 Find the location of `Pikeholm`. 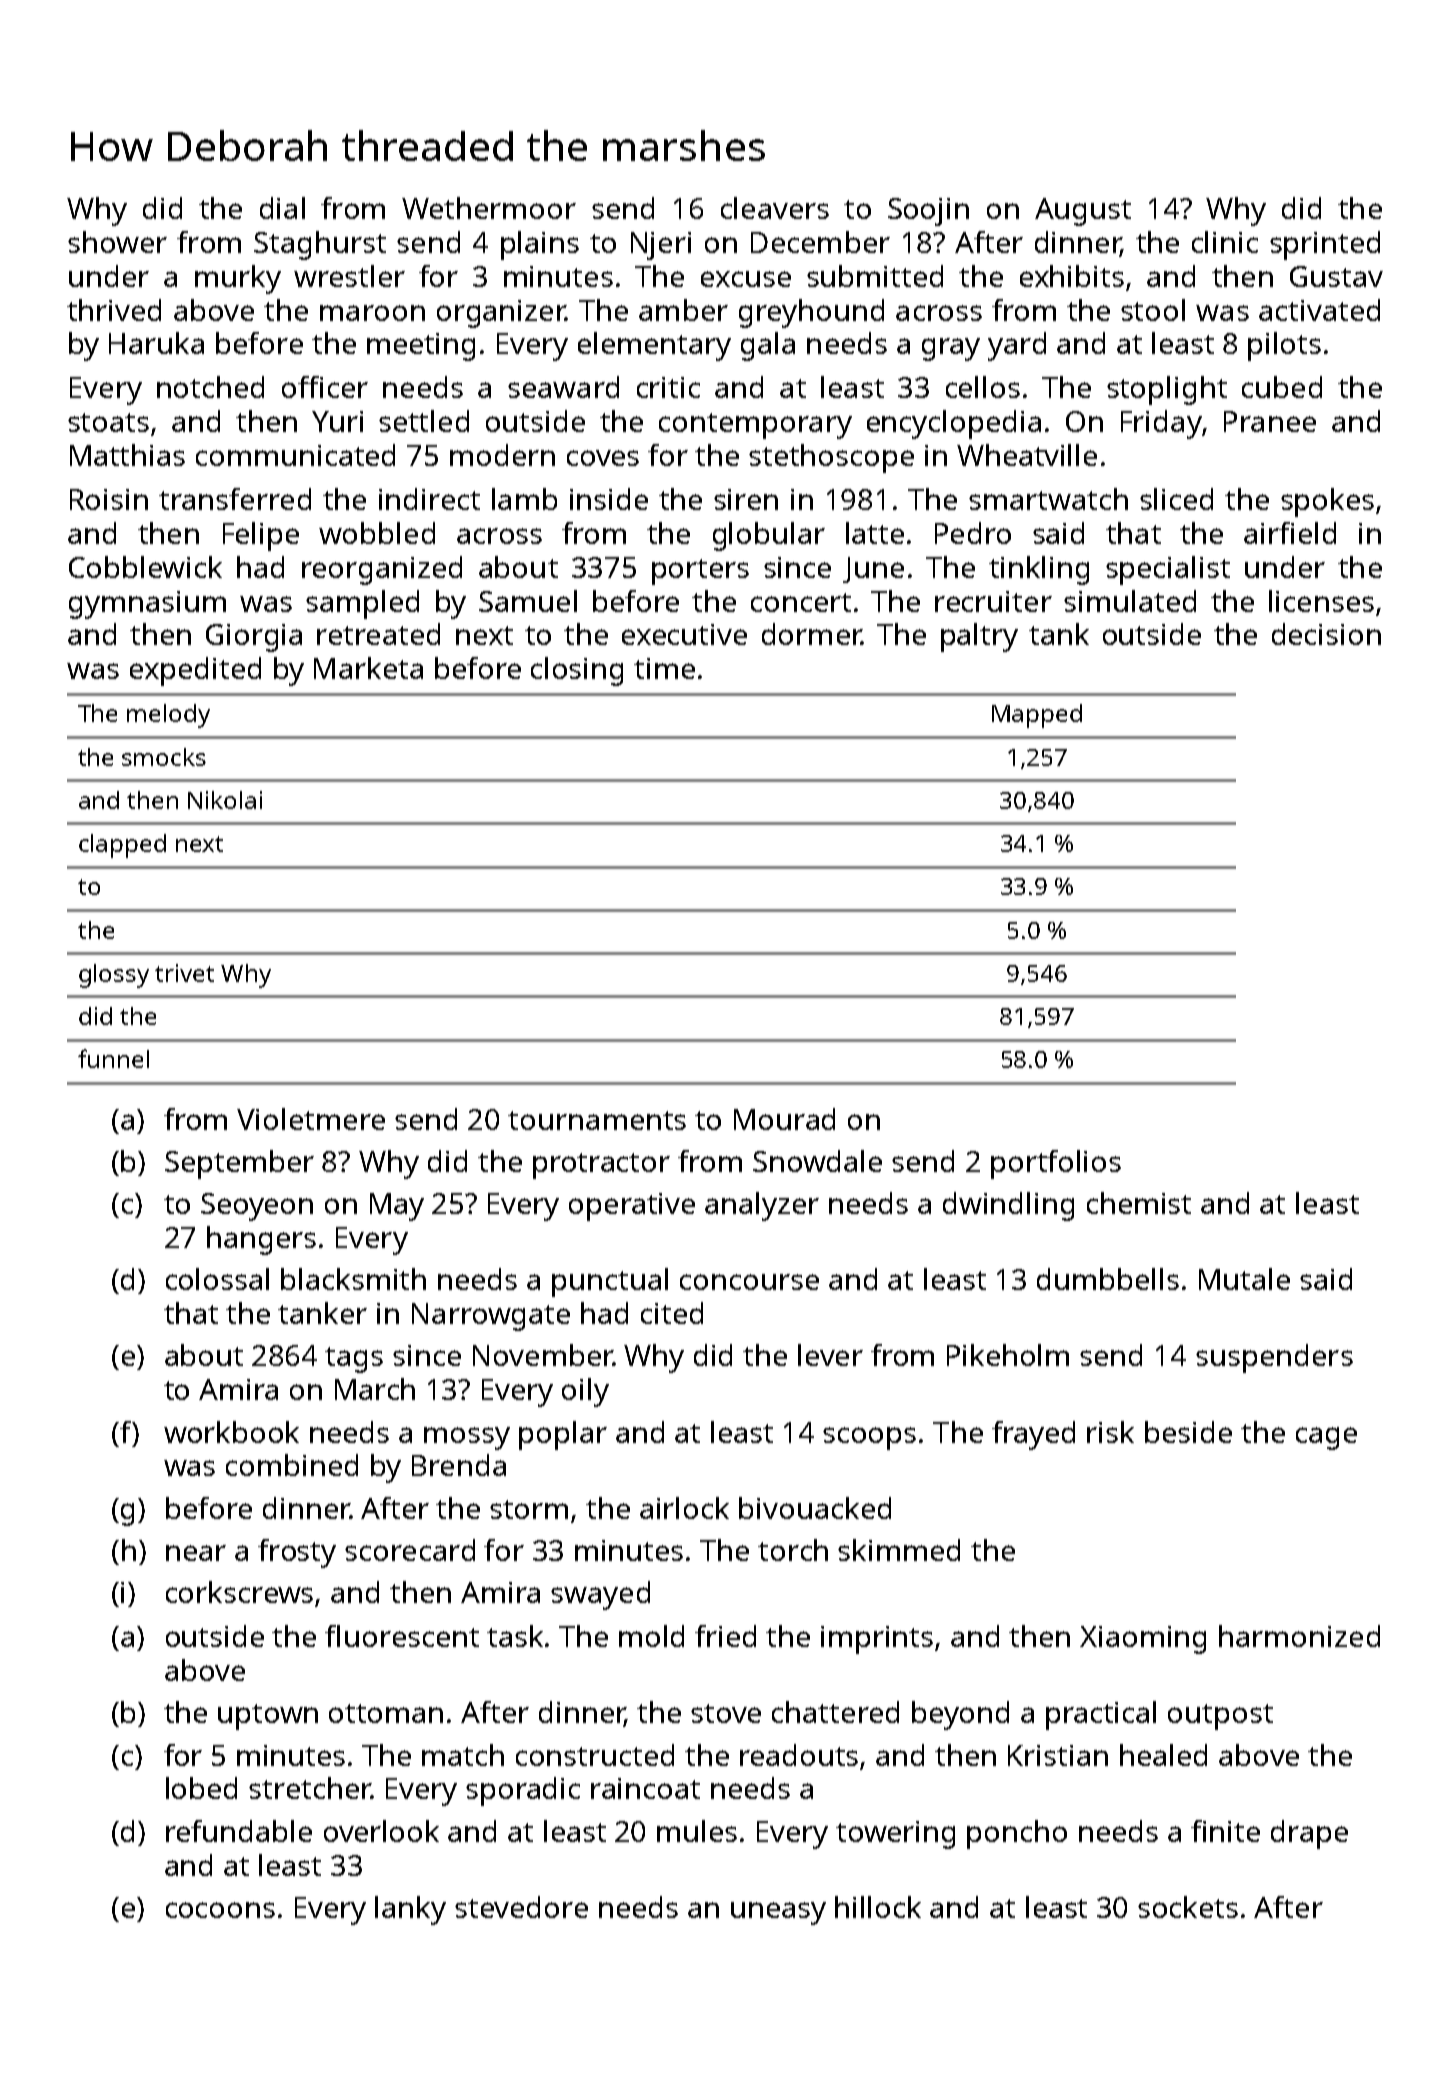

Pikeholm is located at coordinates (1008, 1355).
